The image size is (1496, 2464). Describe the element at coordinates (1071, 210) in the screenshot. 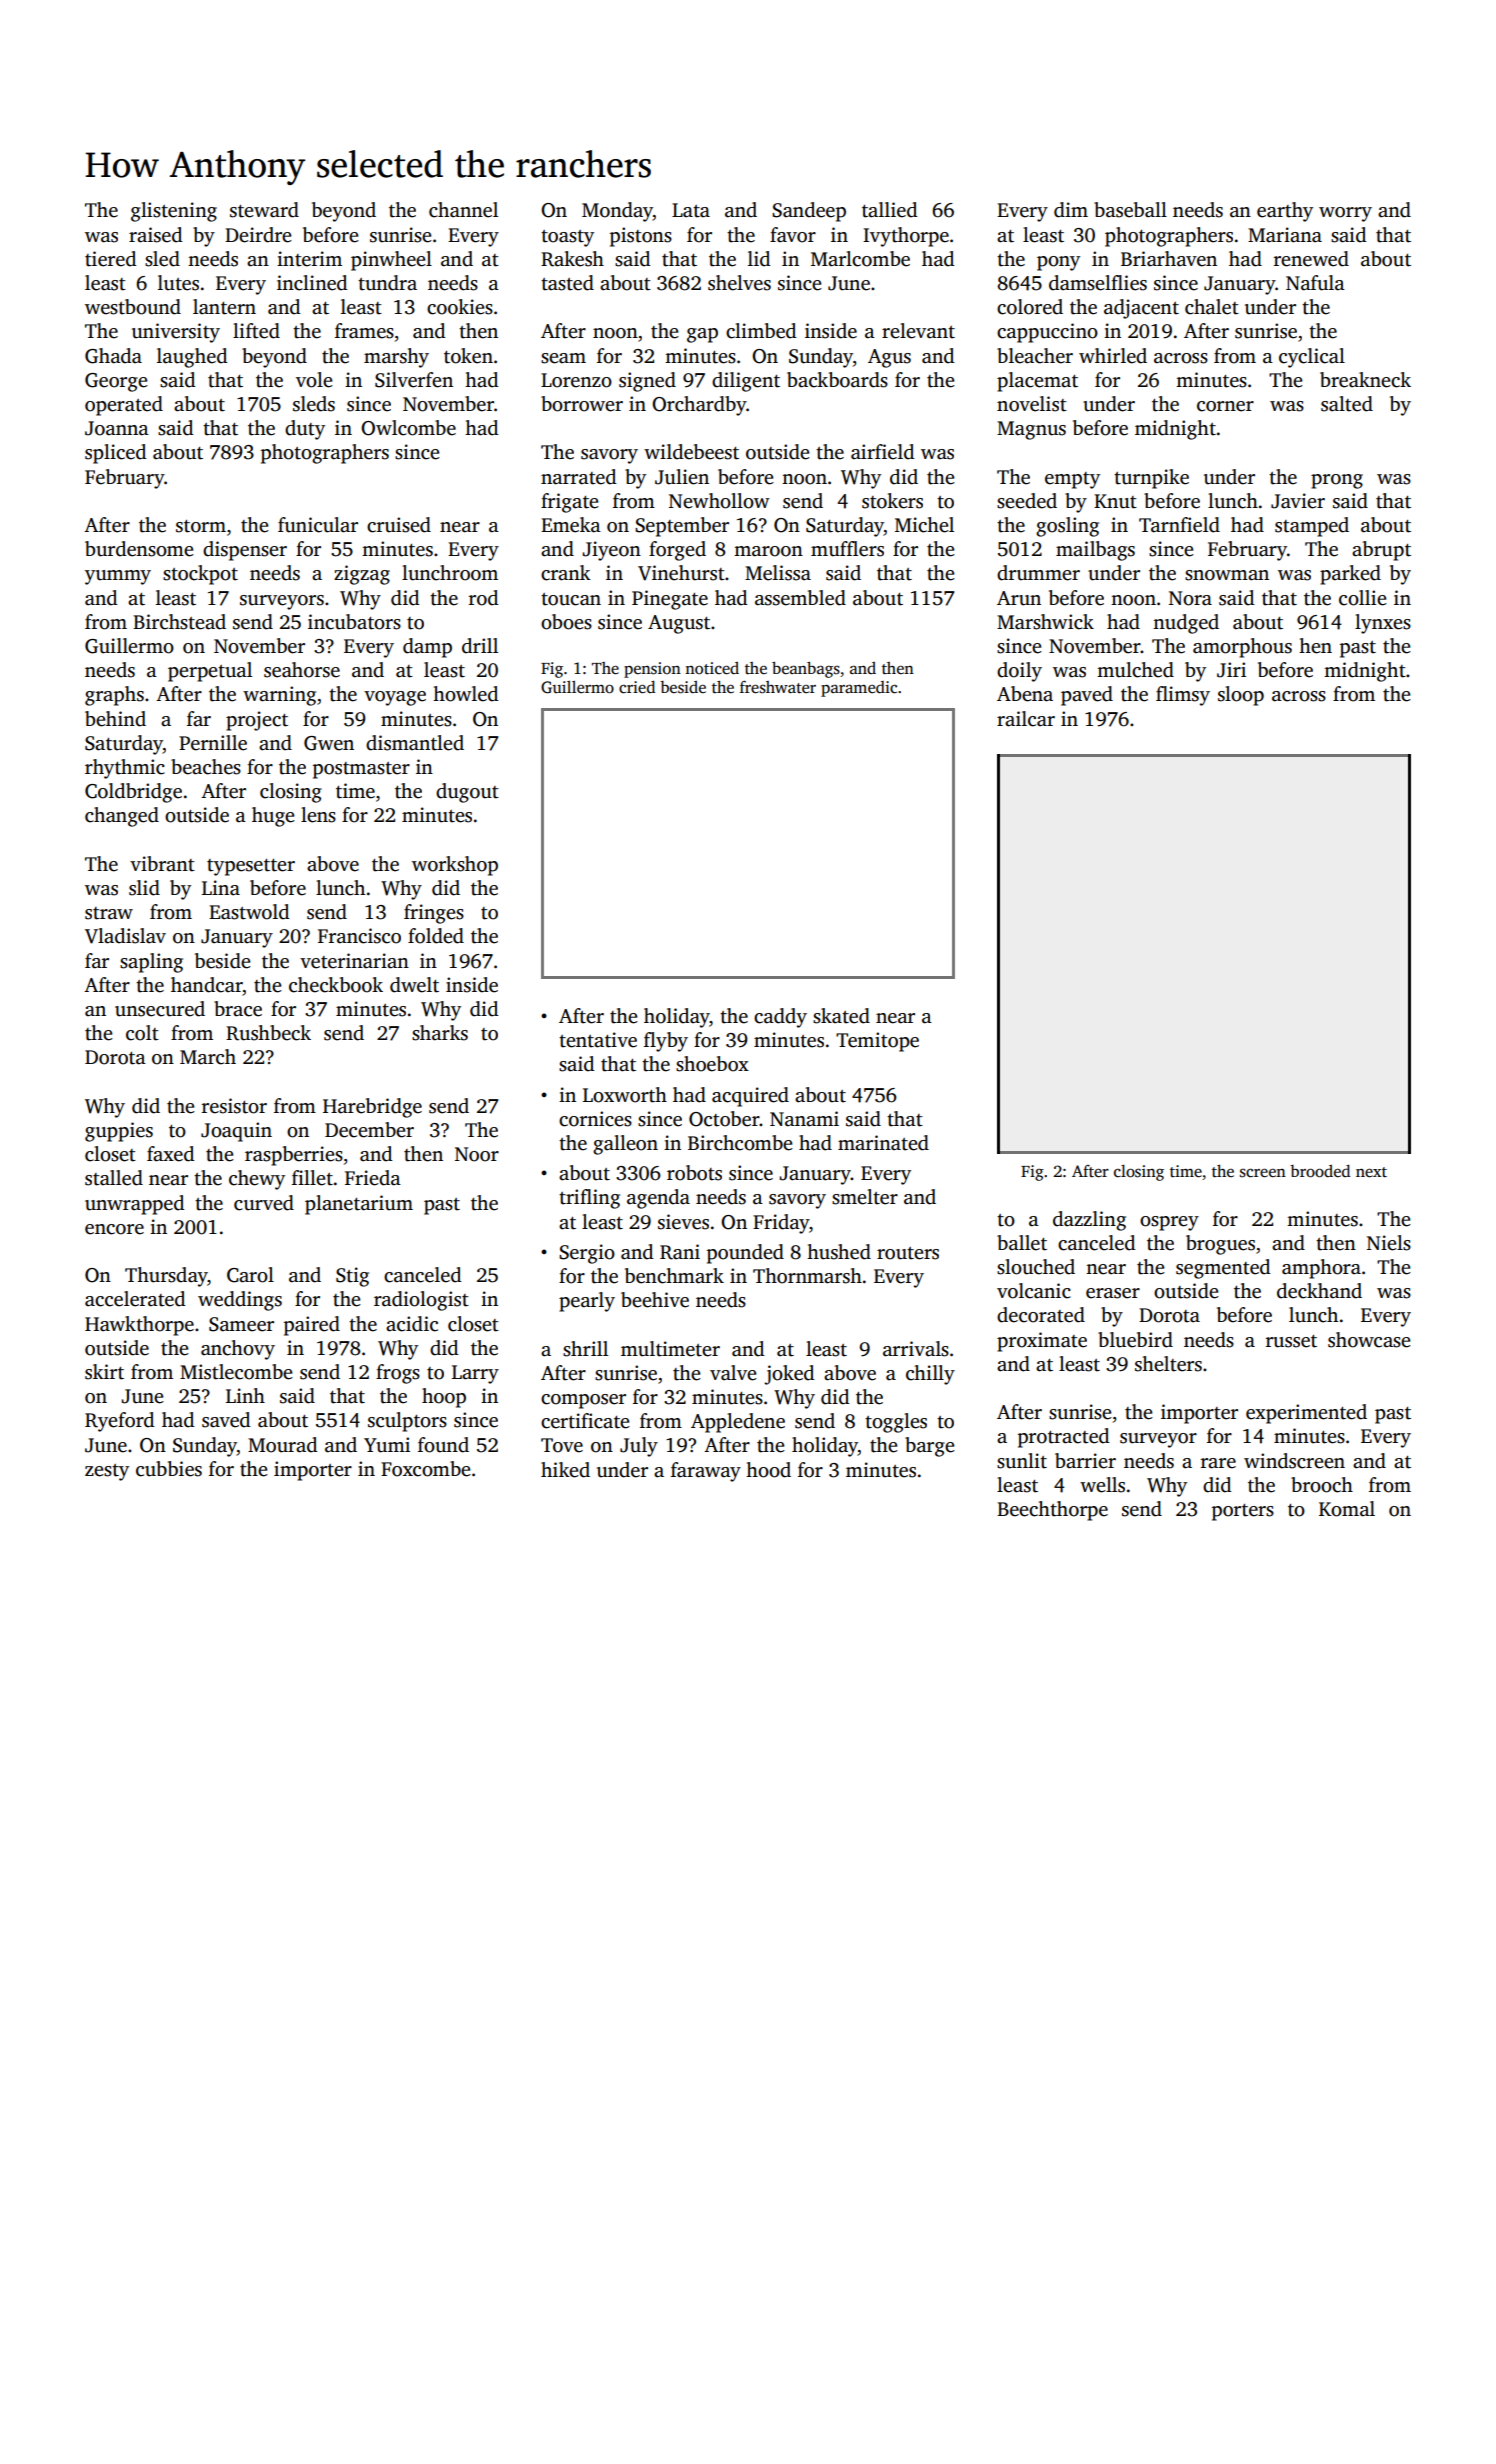

I see `dim` at that location.
